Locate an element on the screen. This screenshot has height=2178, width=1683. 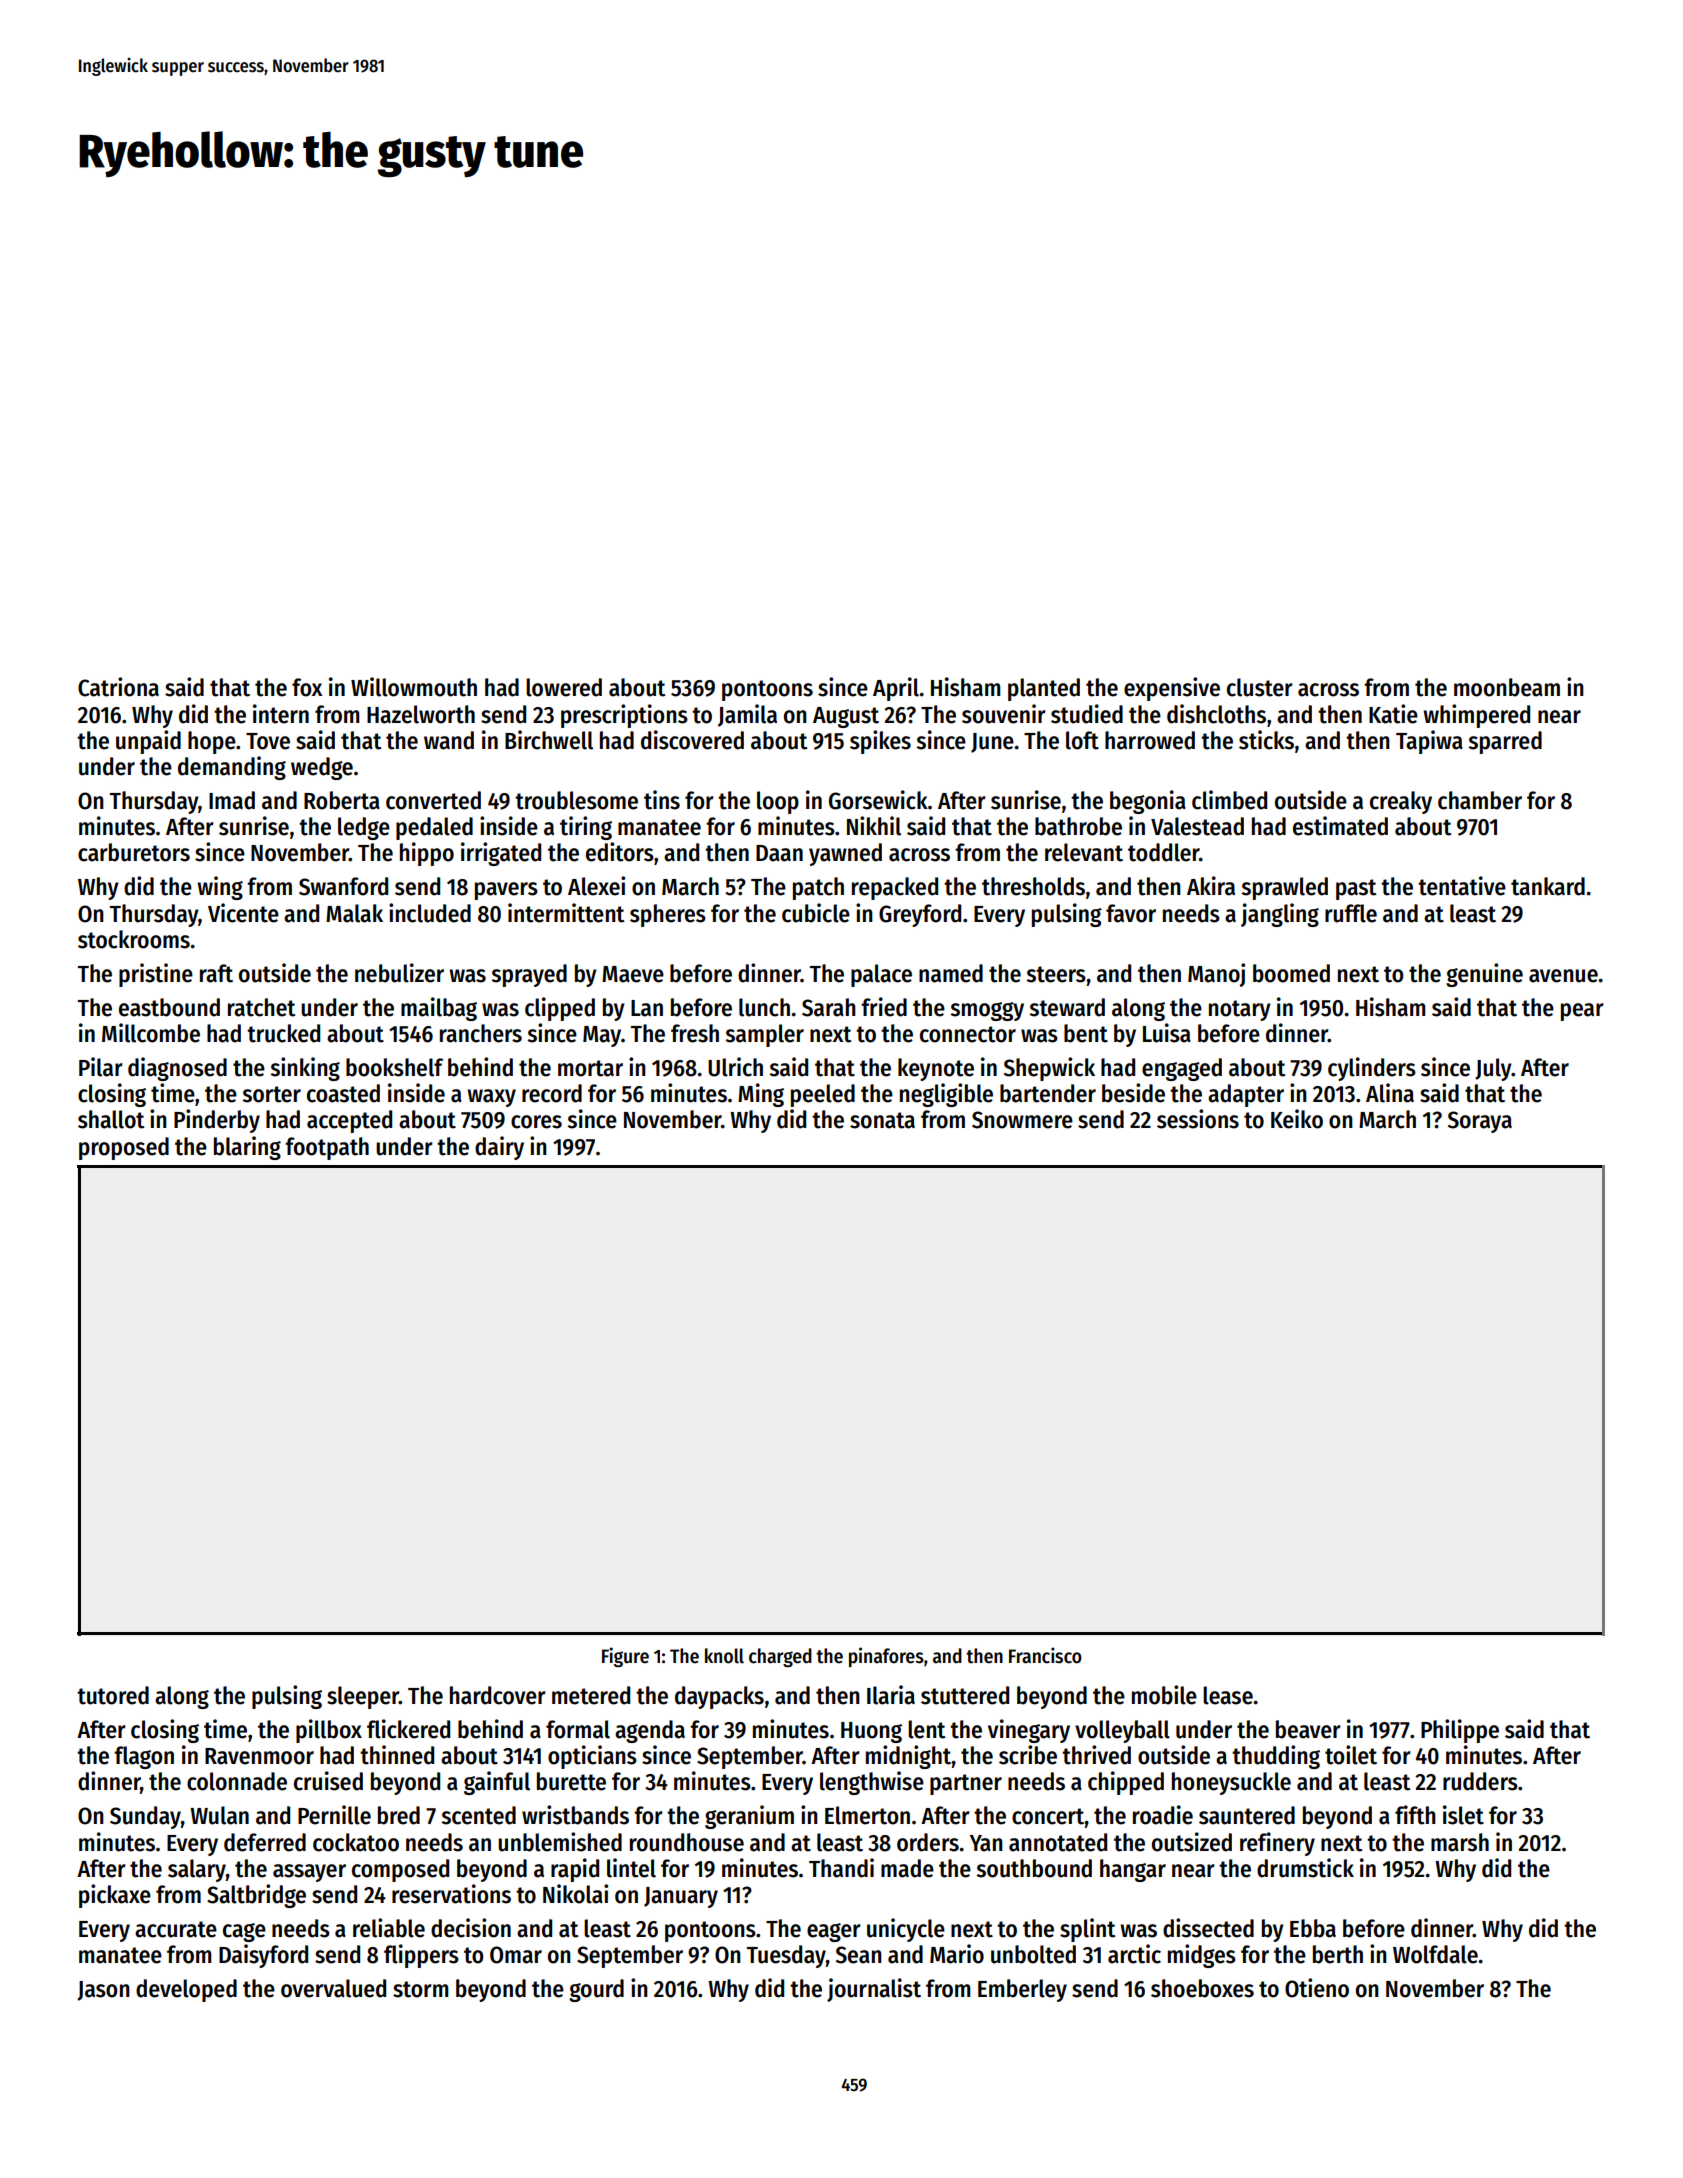
Keiko is located at coordinates (1297, 1119).
